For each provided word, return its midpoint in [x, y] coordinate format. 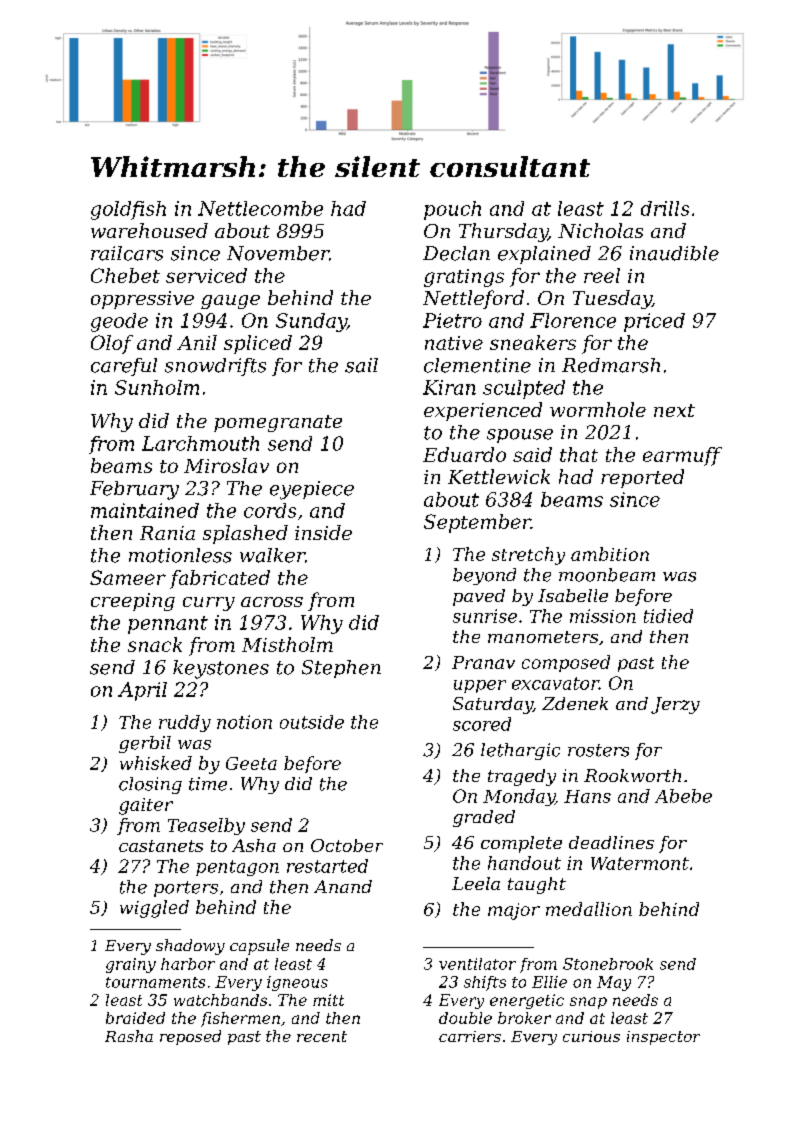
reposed [190, 1037]
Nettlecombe [260, 208]
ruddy [185, 723]
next [674, 410]
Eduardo [464, 454]
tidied [668, 616]
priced [654, 322]
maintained [145, 510]
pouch [452, 210]
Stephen [341, 669]
